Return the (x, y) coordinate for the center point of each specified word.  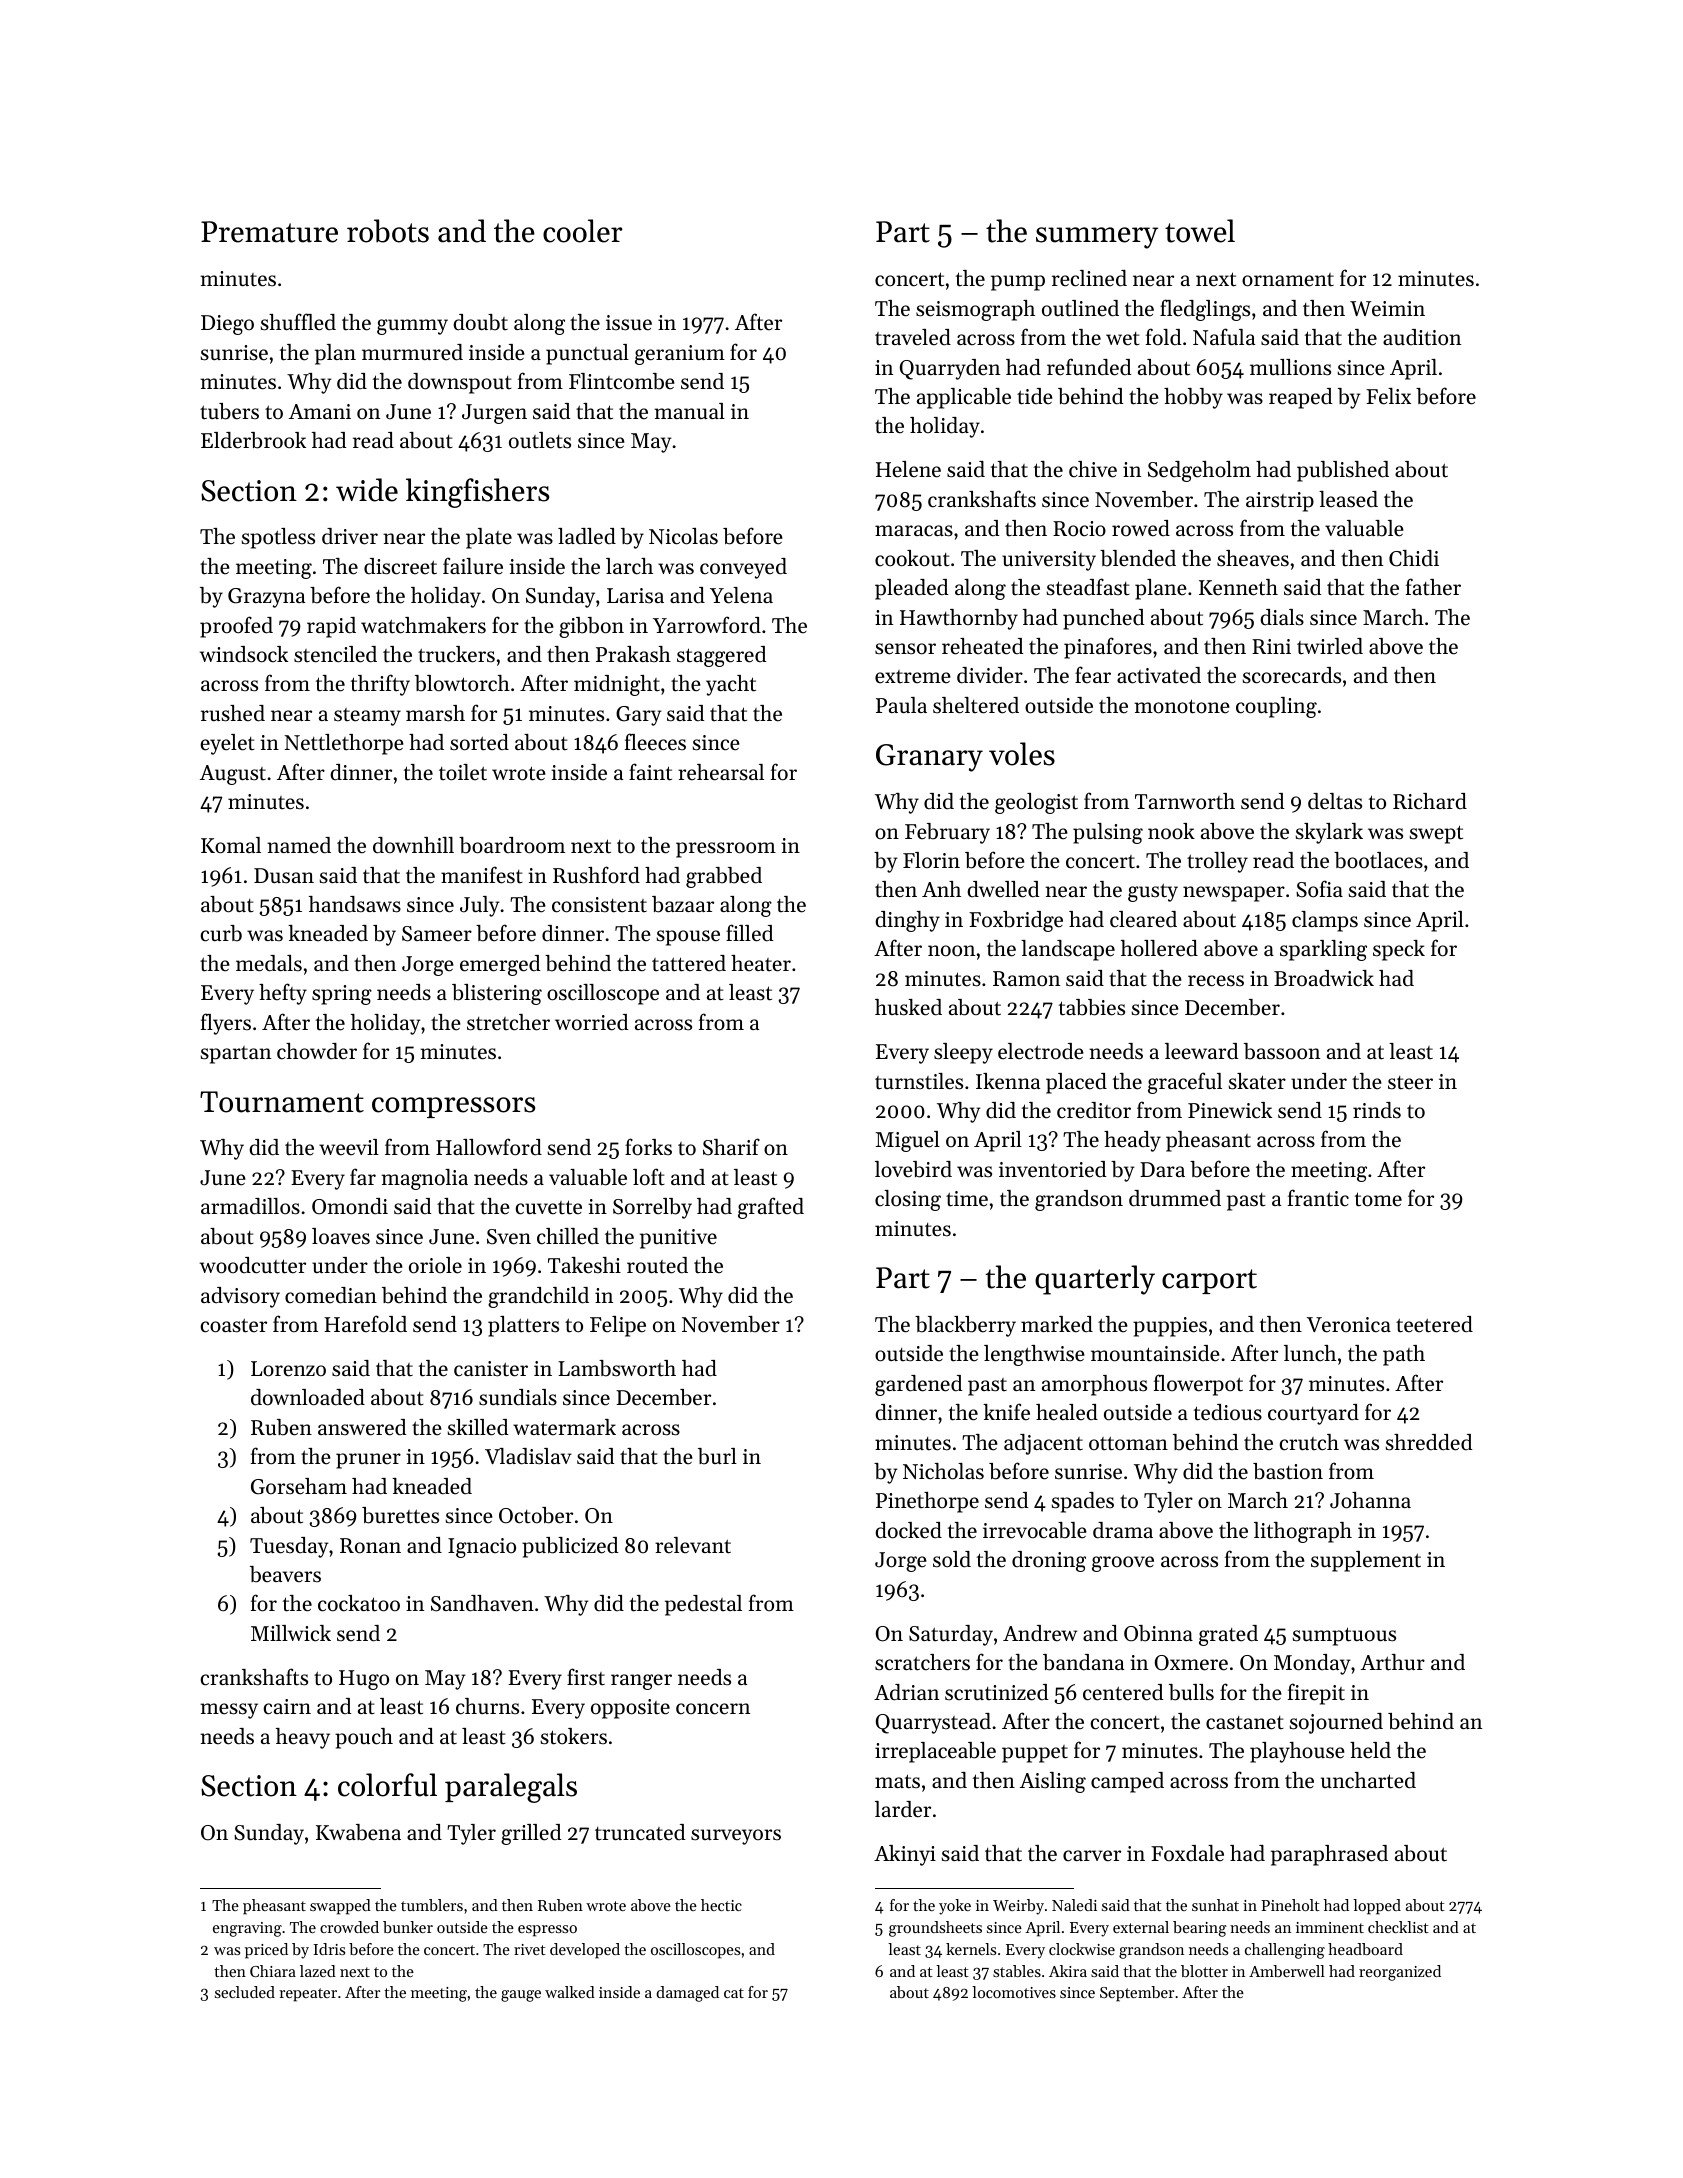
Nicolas (683, 536)
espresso (547, 1931)
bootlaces (1378, 860)
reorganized (1400, 1973)
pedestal (703, 1605)
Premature (269, 232)
